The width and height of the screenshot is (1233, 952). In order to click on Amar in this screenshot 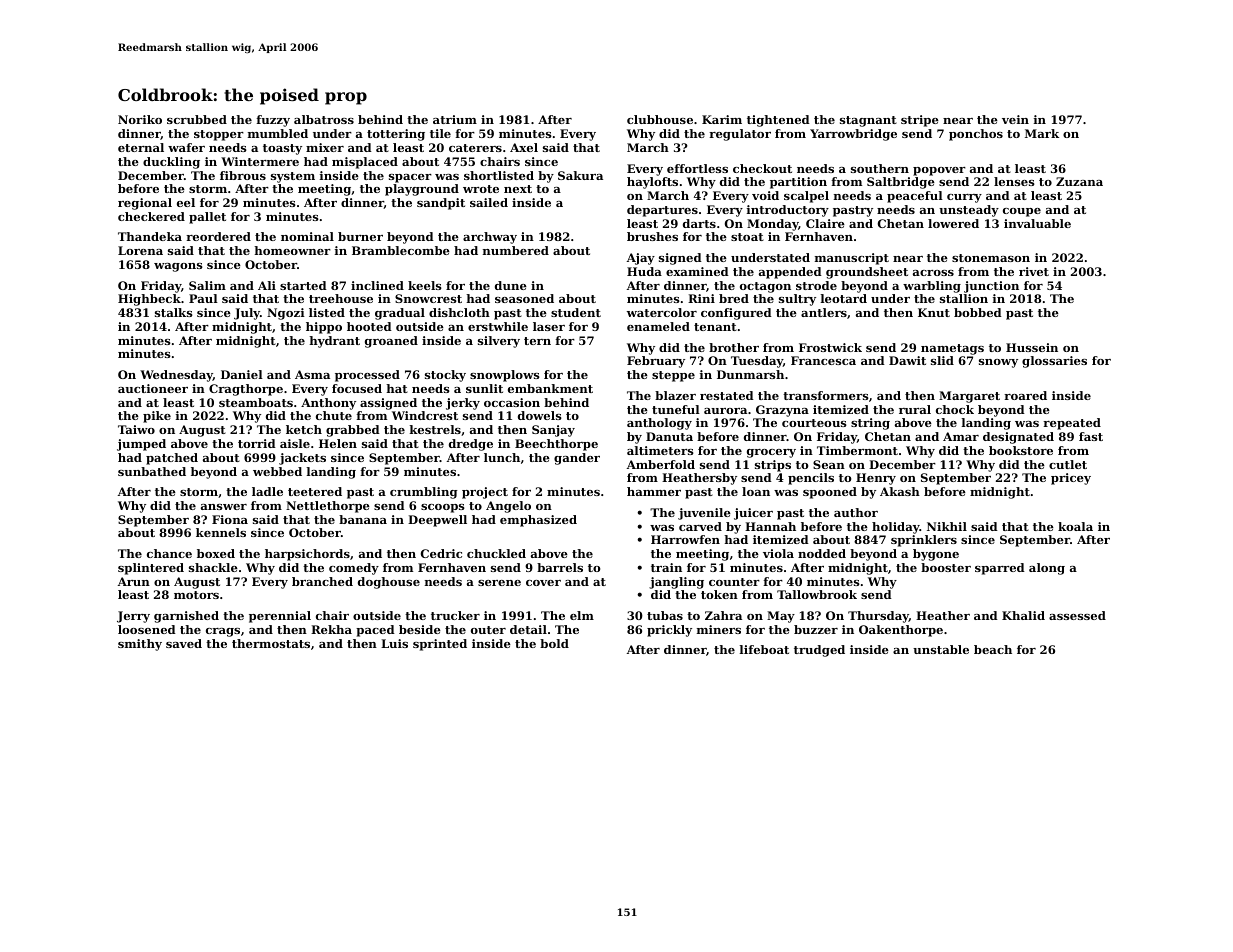, I will do `click(961, 436)`.
